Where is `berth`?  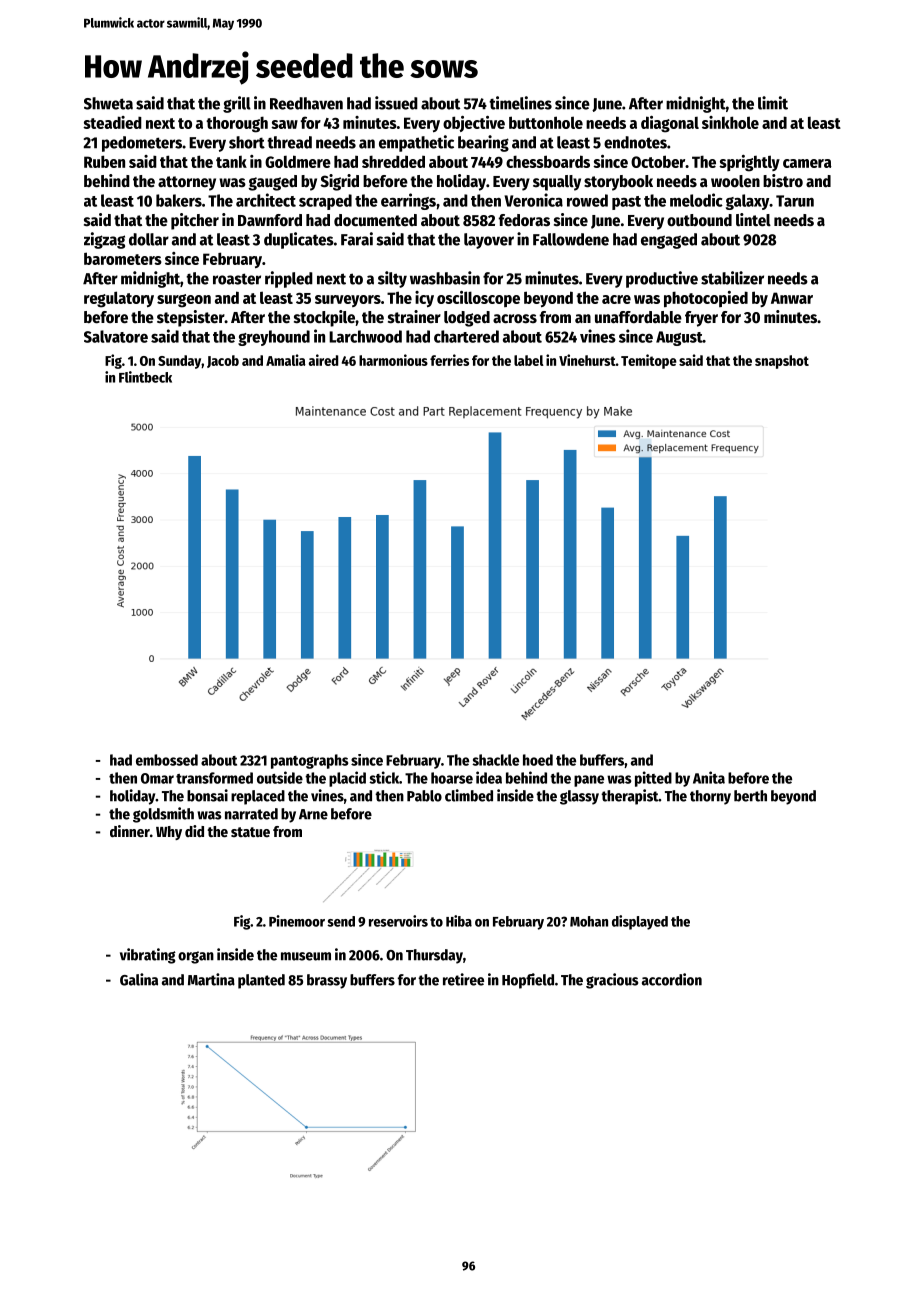
berth is located at coordinates (750, 796).
